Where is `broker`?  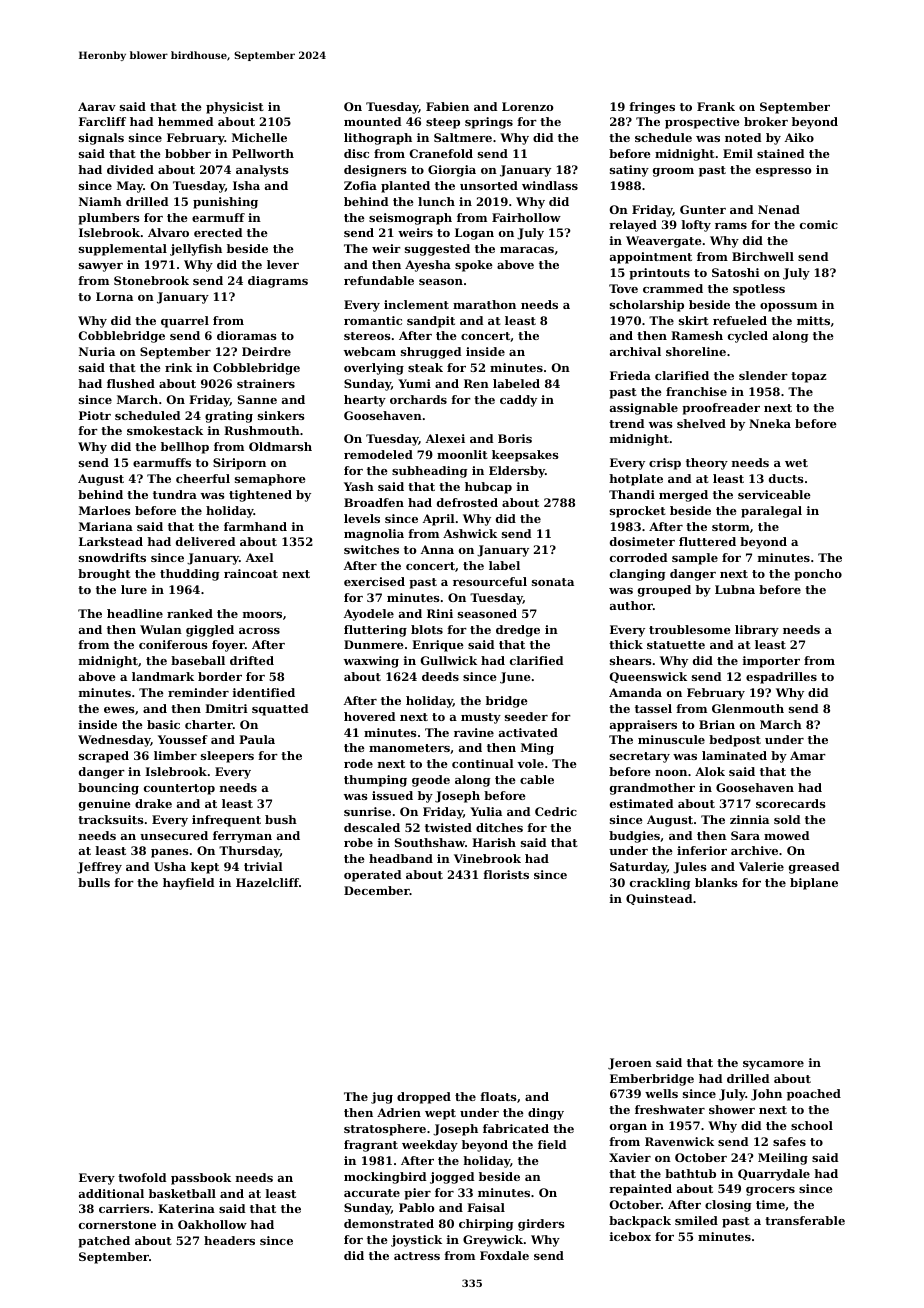
broker is located at coordinates (766, 121).
